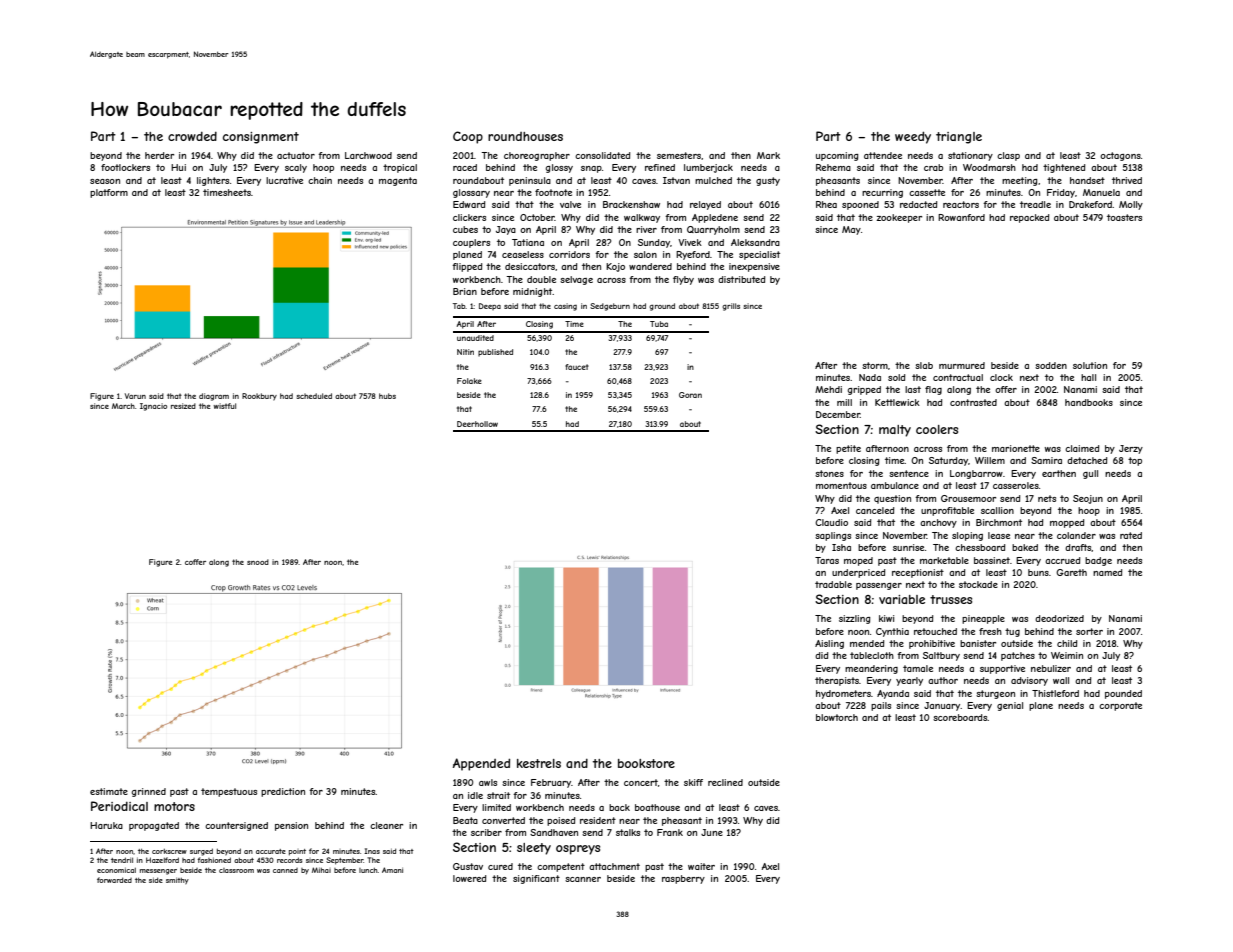 The width and height of the screenshot is (1233, 952). What do you see at coordinates (536, 879) in the screenshot?
I see `significant` at bounding box center [536, 879].
